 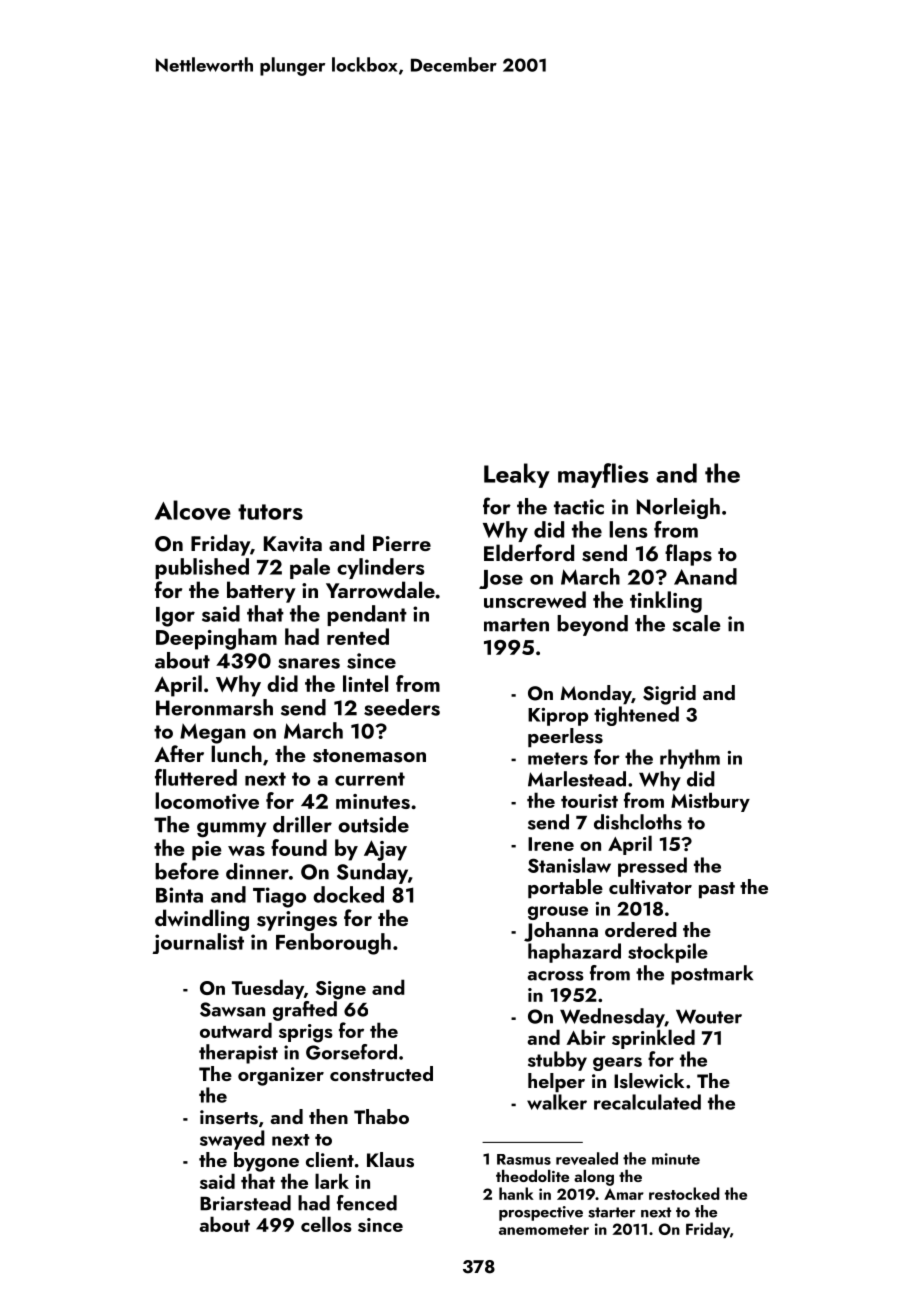 I want to click on Briarstead, so click(x=245, y=1203).
